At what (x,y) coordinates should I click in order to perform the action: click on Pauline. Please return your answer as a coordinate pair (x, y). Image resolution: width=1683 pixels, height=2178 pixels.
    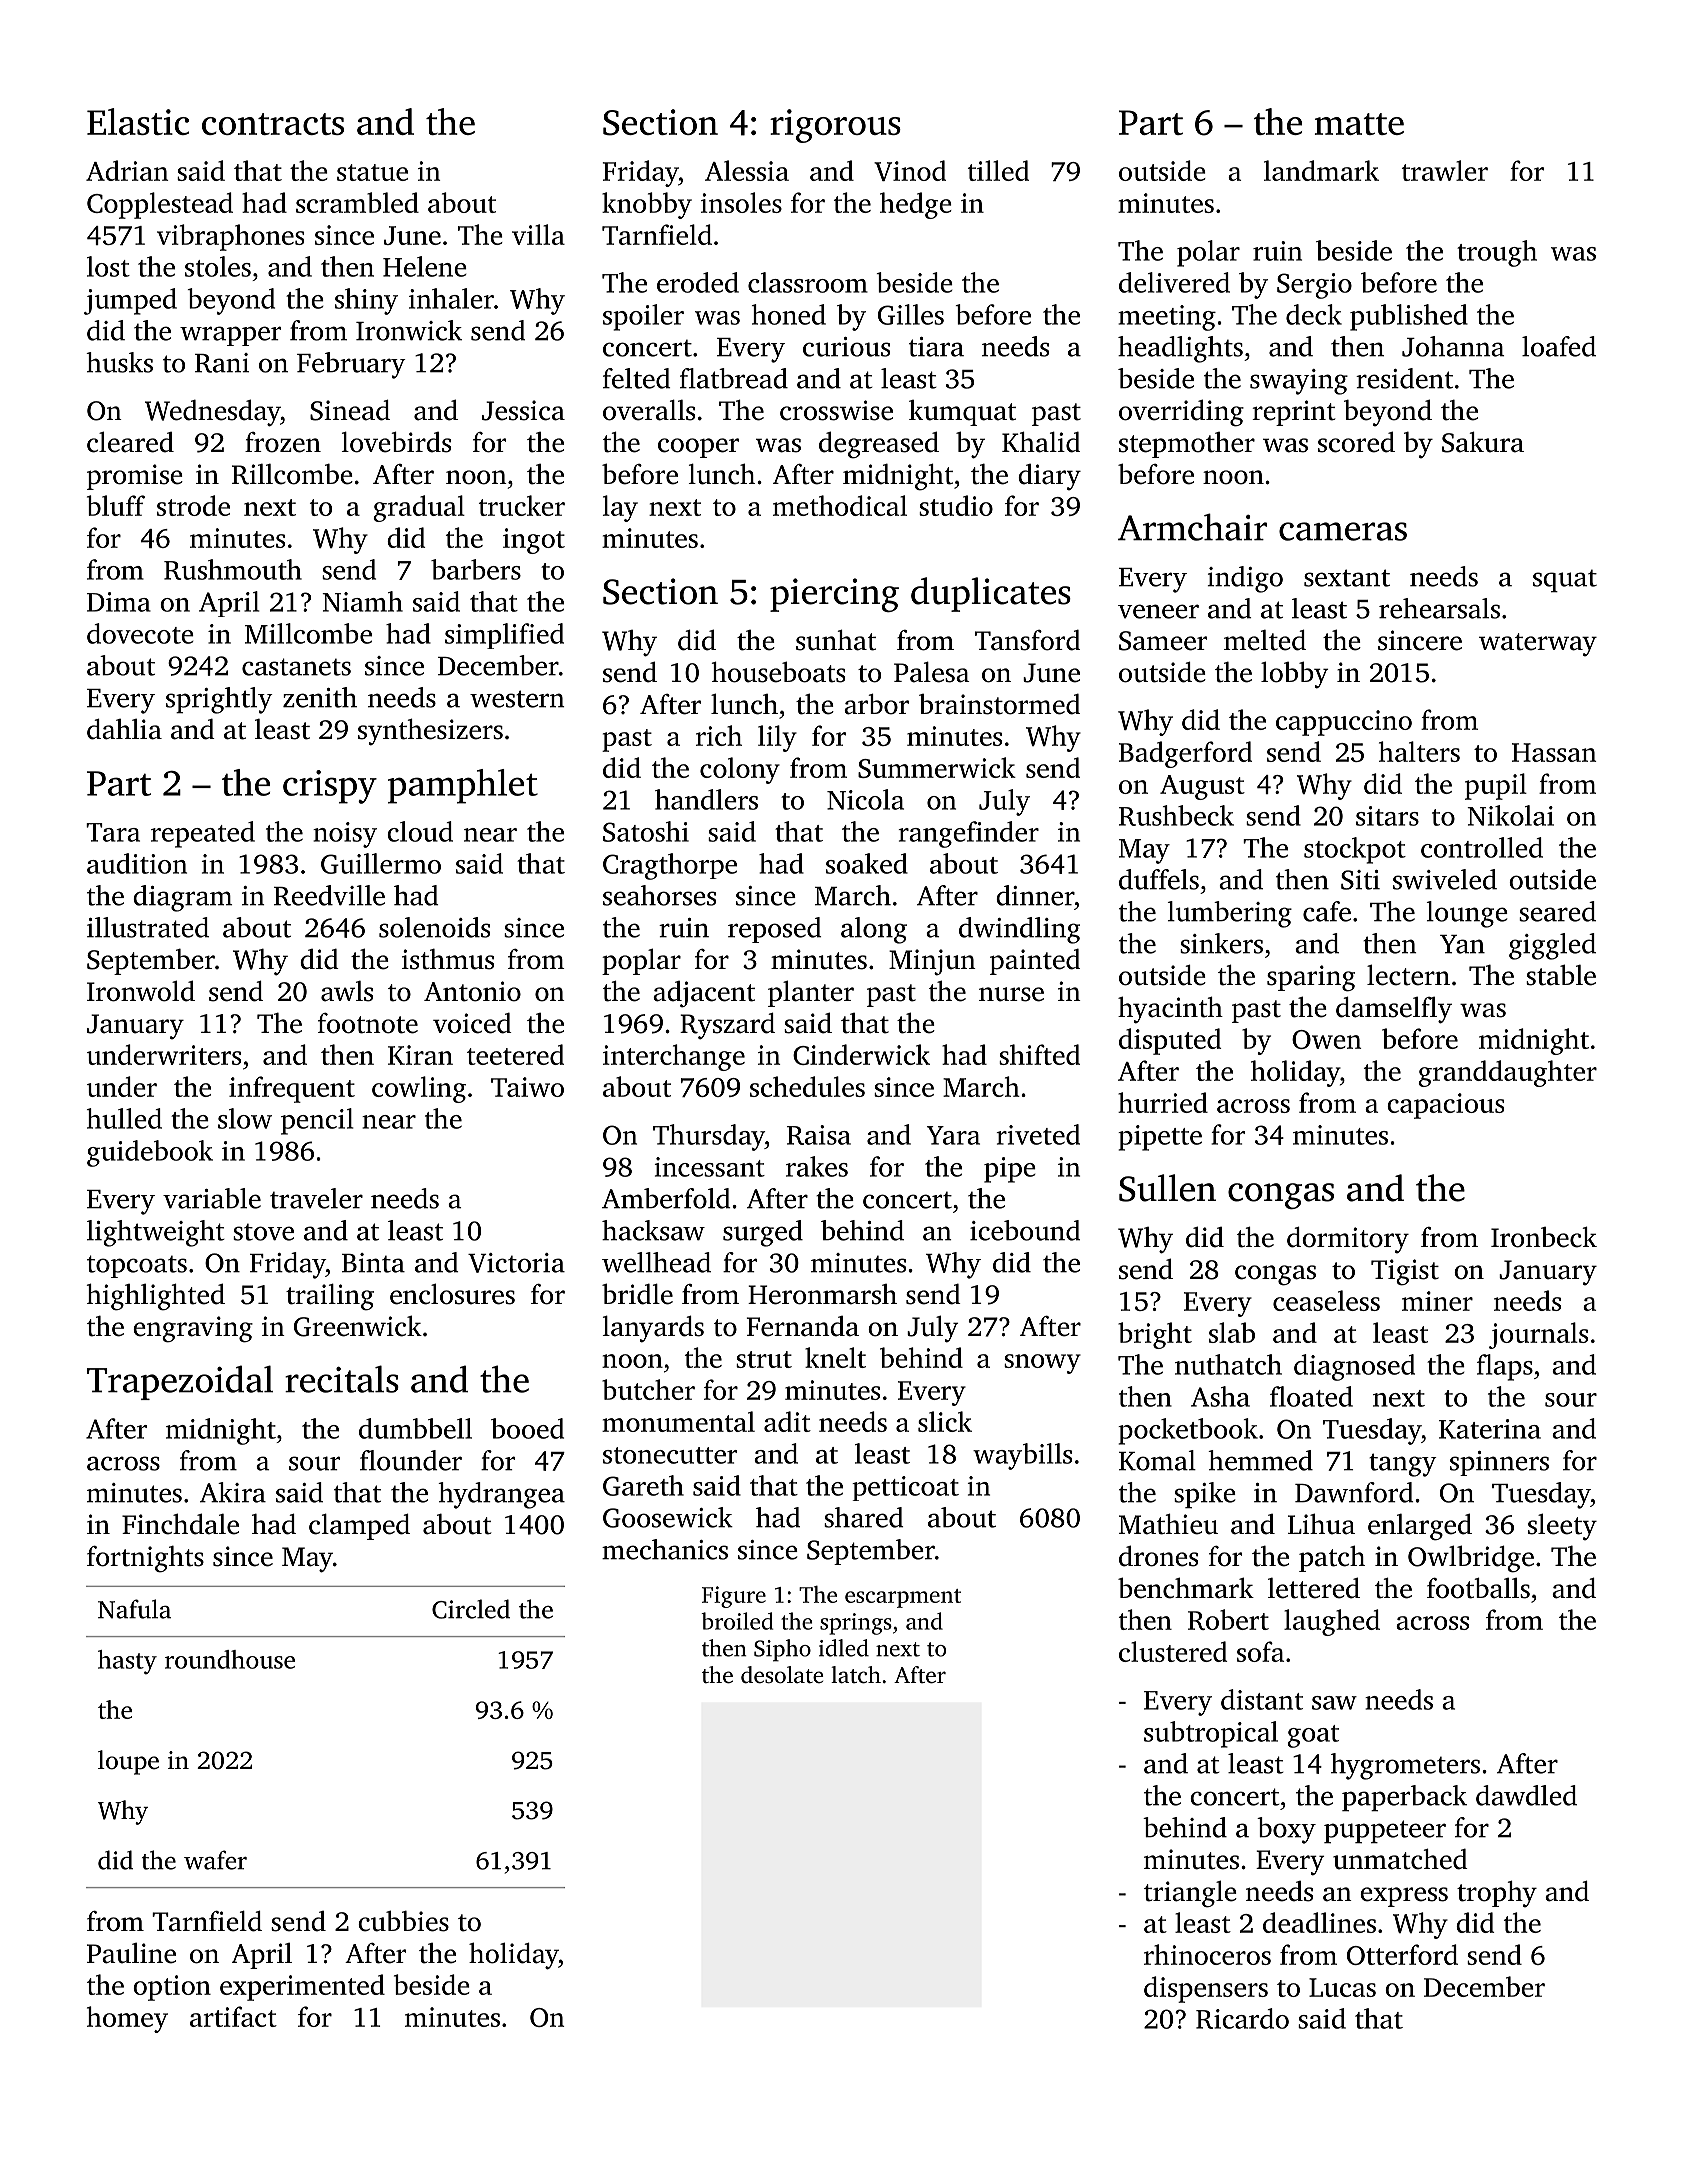
    Looking at the image, I should click on (131, 1953).
